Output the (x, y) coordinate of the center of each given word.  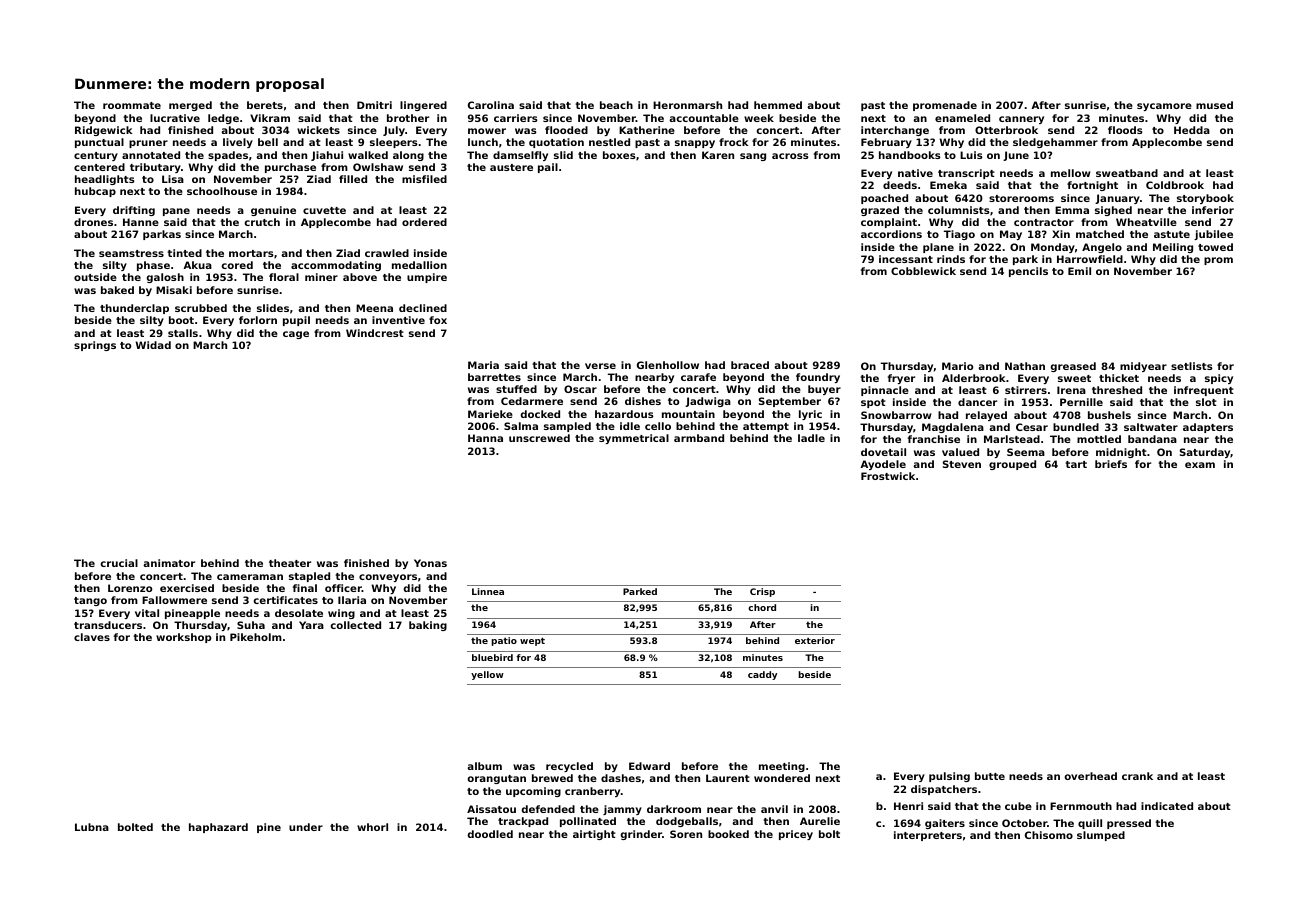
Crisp (762, 592)
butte (990, 776)
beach (616, 105)
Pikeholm (256, 637)
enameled (962, 118)
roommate (132, 105)
